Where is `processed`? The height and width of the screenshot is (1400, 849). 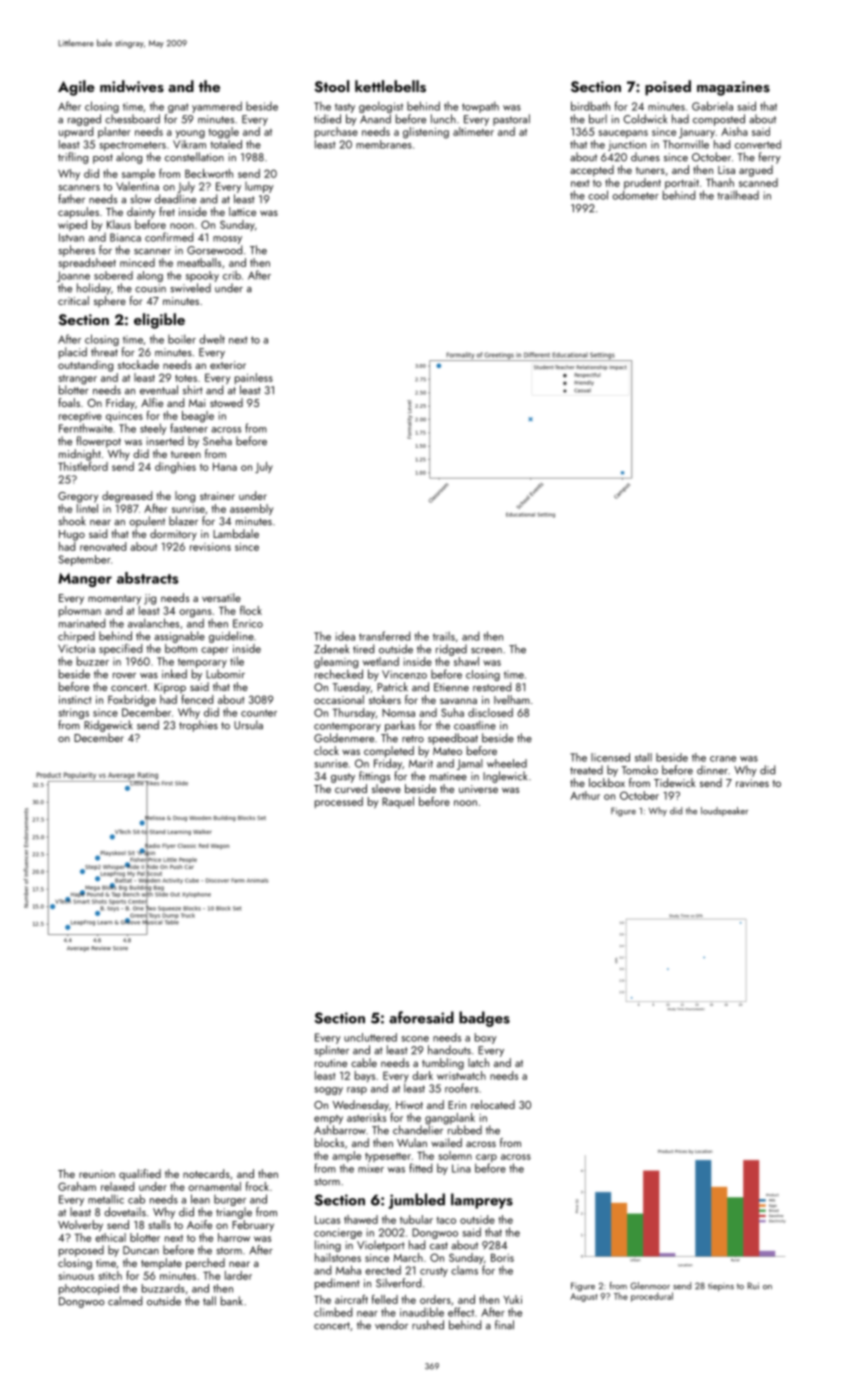
processed is located at coordinates (339, 802).
